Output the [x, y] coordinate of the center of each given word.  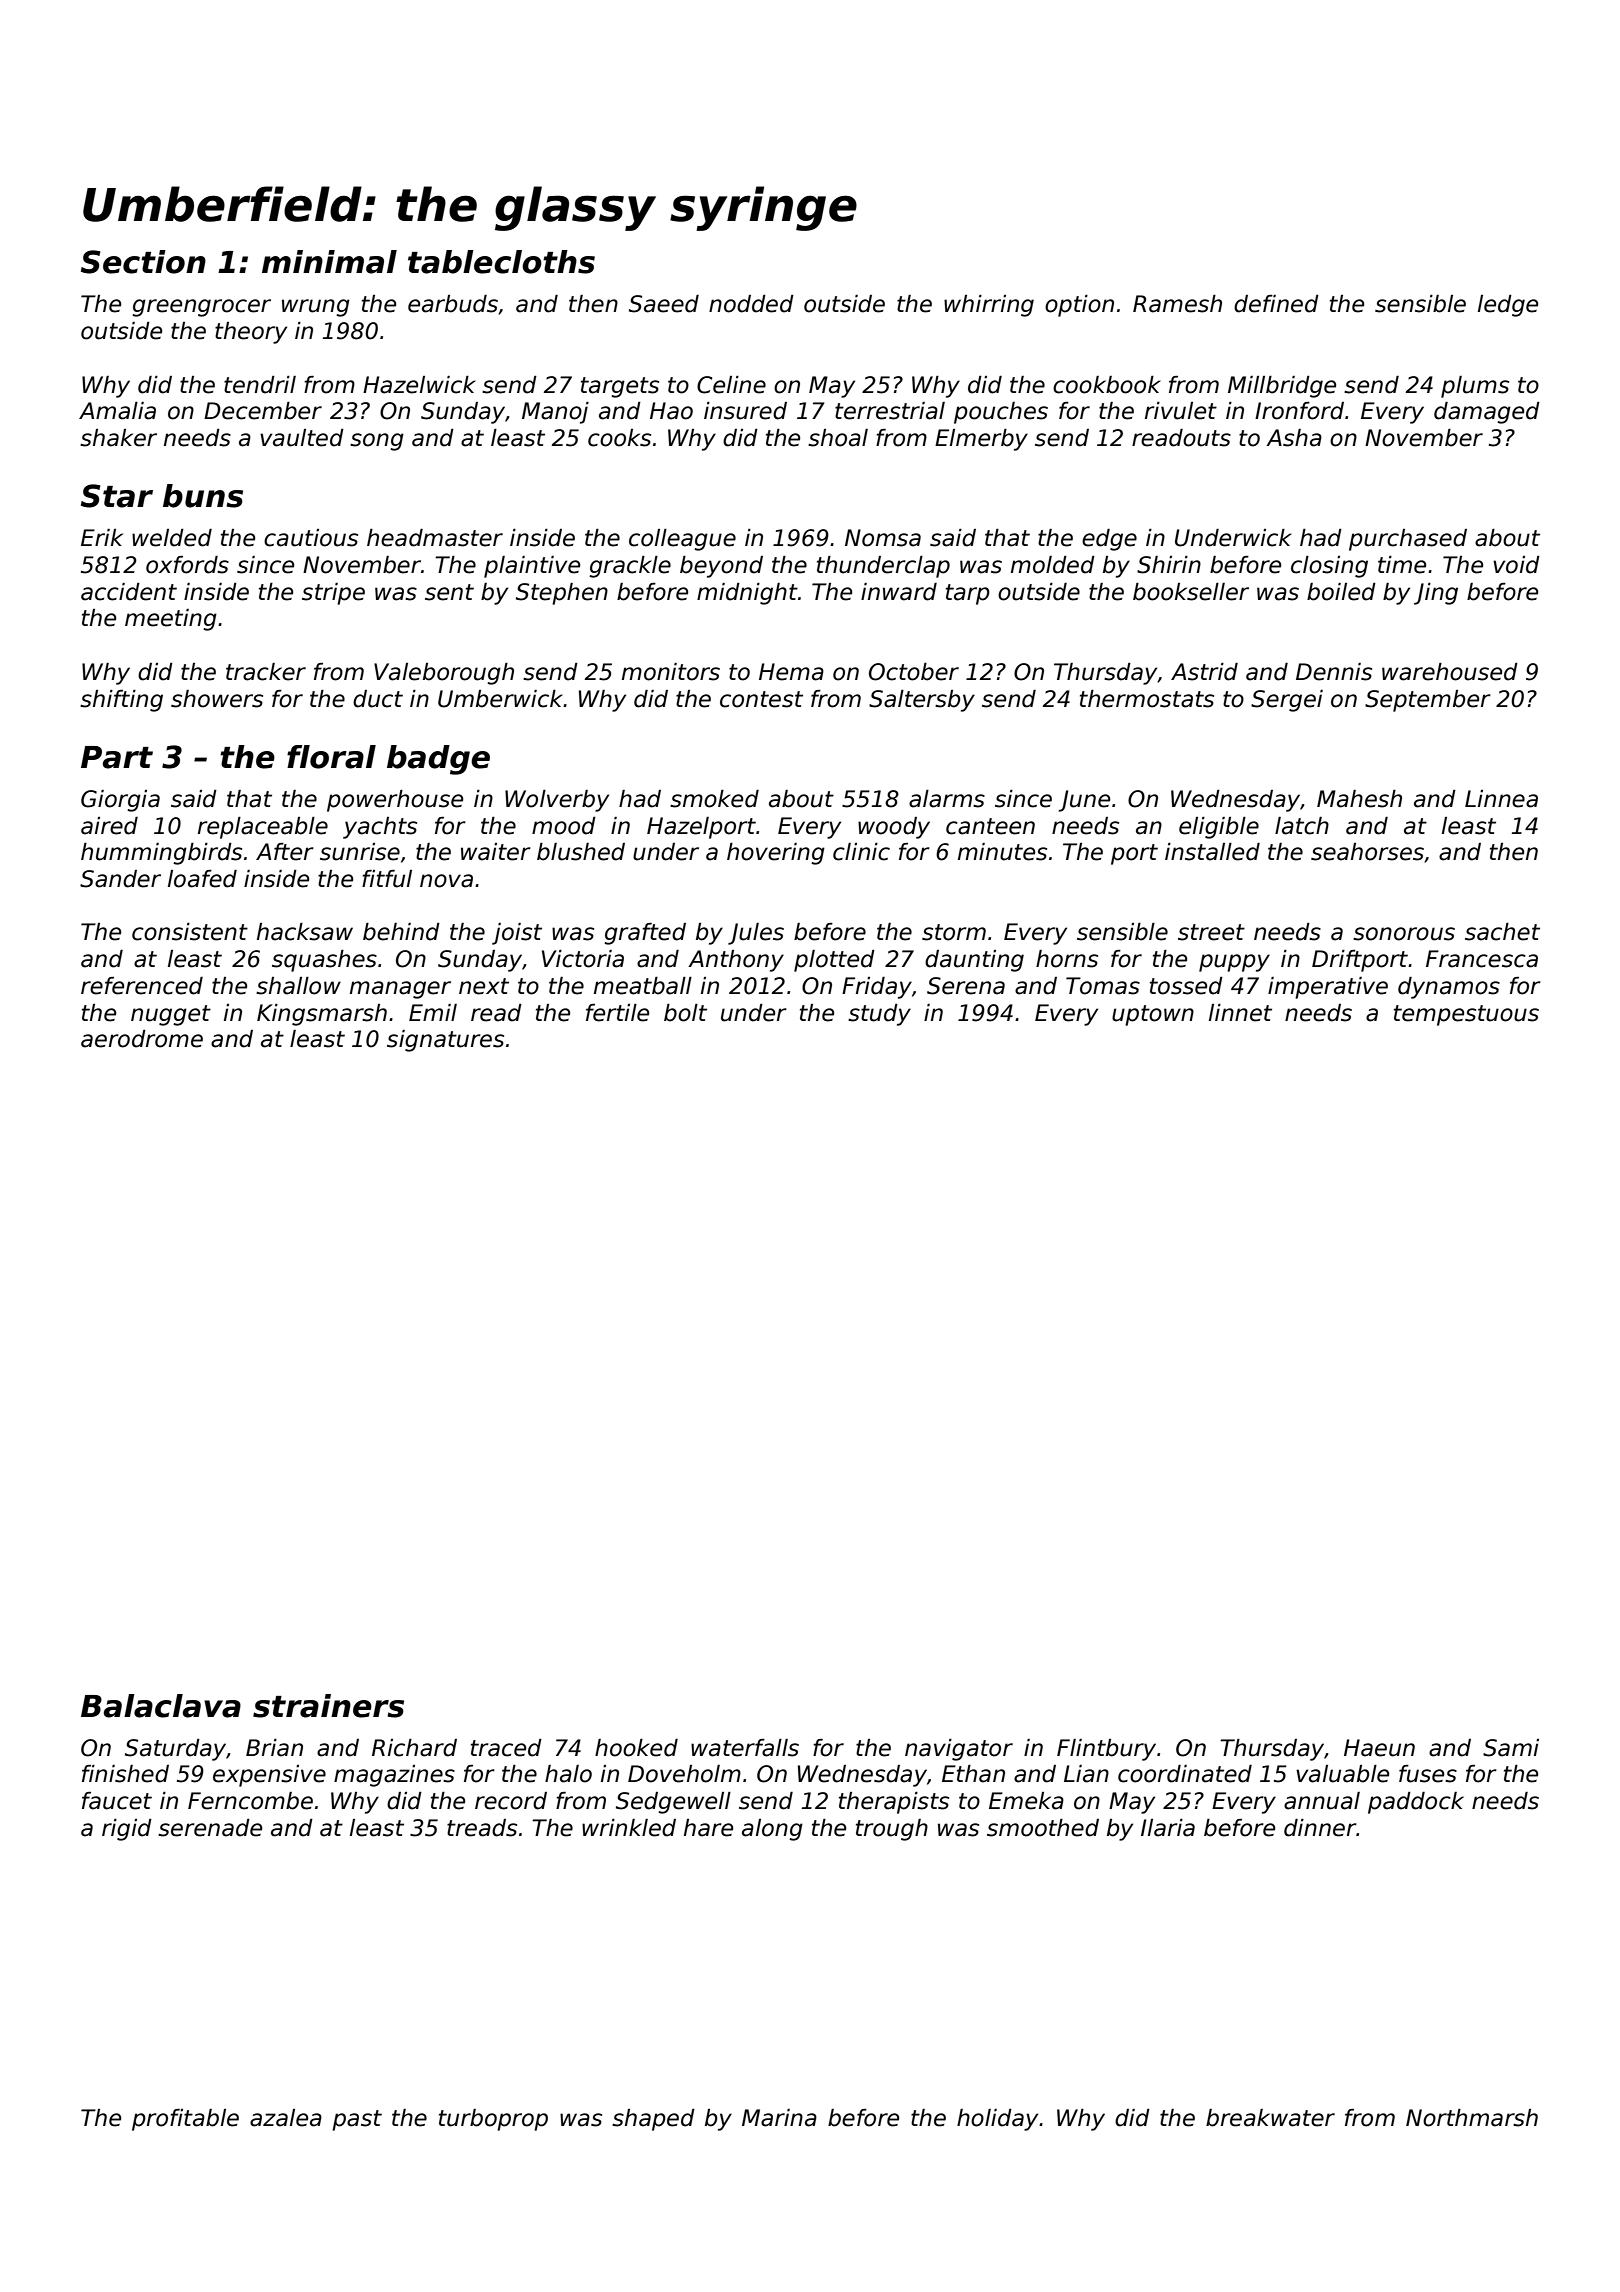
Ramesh [1177, 304]
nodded [751, 304]
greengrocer [201, 308]
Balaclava [161, 1706]
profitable [185, 2120]
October [914, 672]
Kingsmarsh [322, 1015]
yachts [380, 828]
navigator [959, 1750]
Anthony [736, 961]
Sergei [1287, 701]
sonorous [1404, 934]
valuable [1342, 1774]
